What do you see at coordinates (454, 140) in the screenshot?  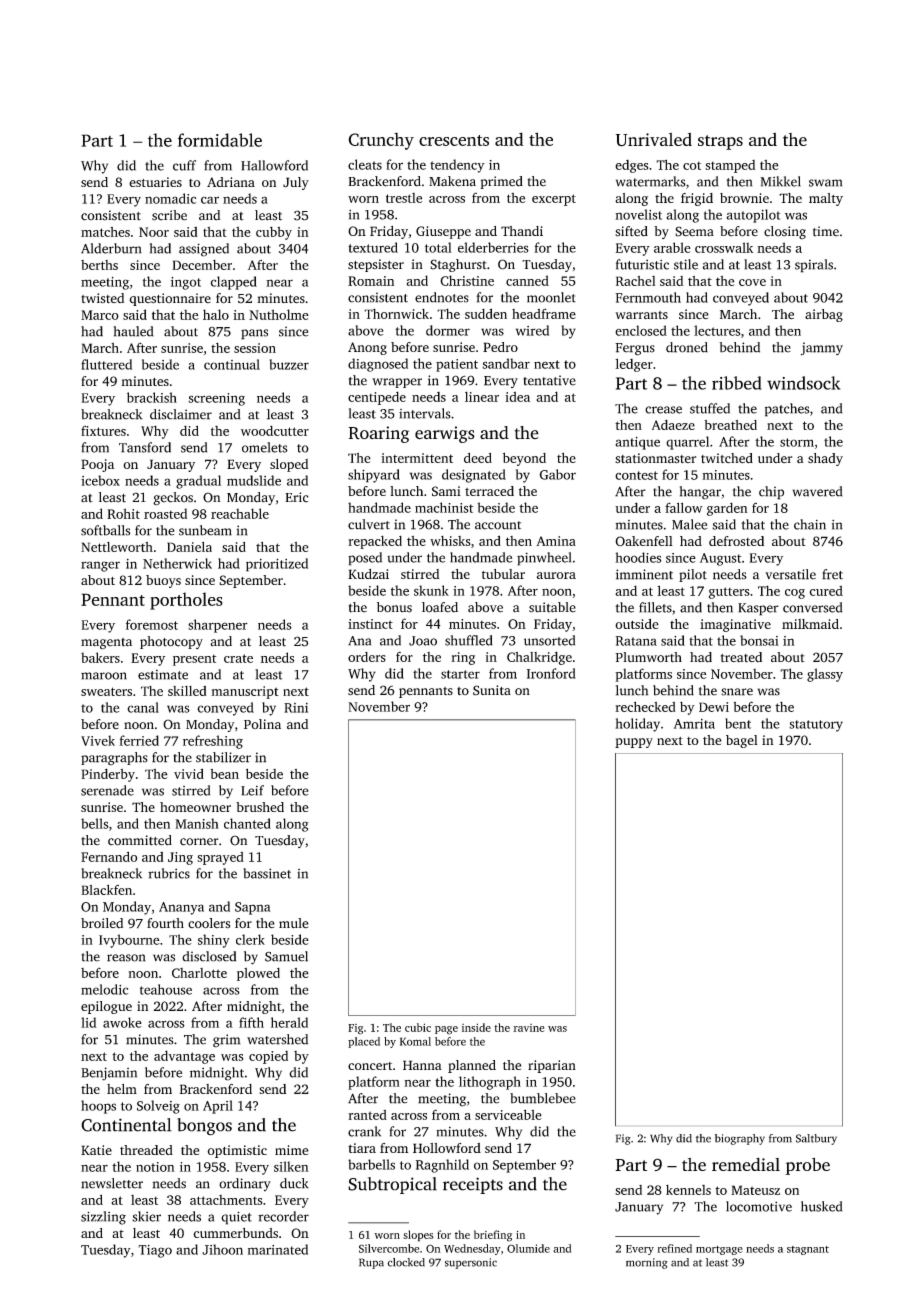 I see `crescents` at bounding box center [454, 140].
